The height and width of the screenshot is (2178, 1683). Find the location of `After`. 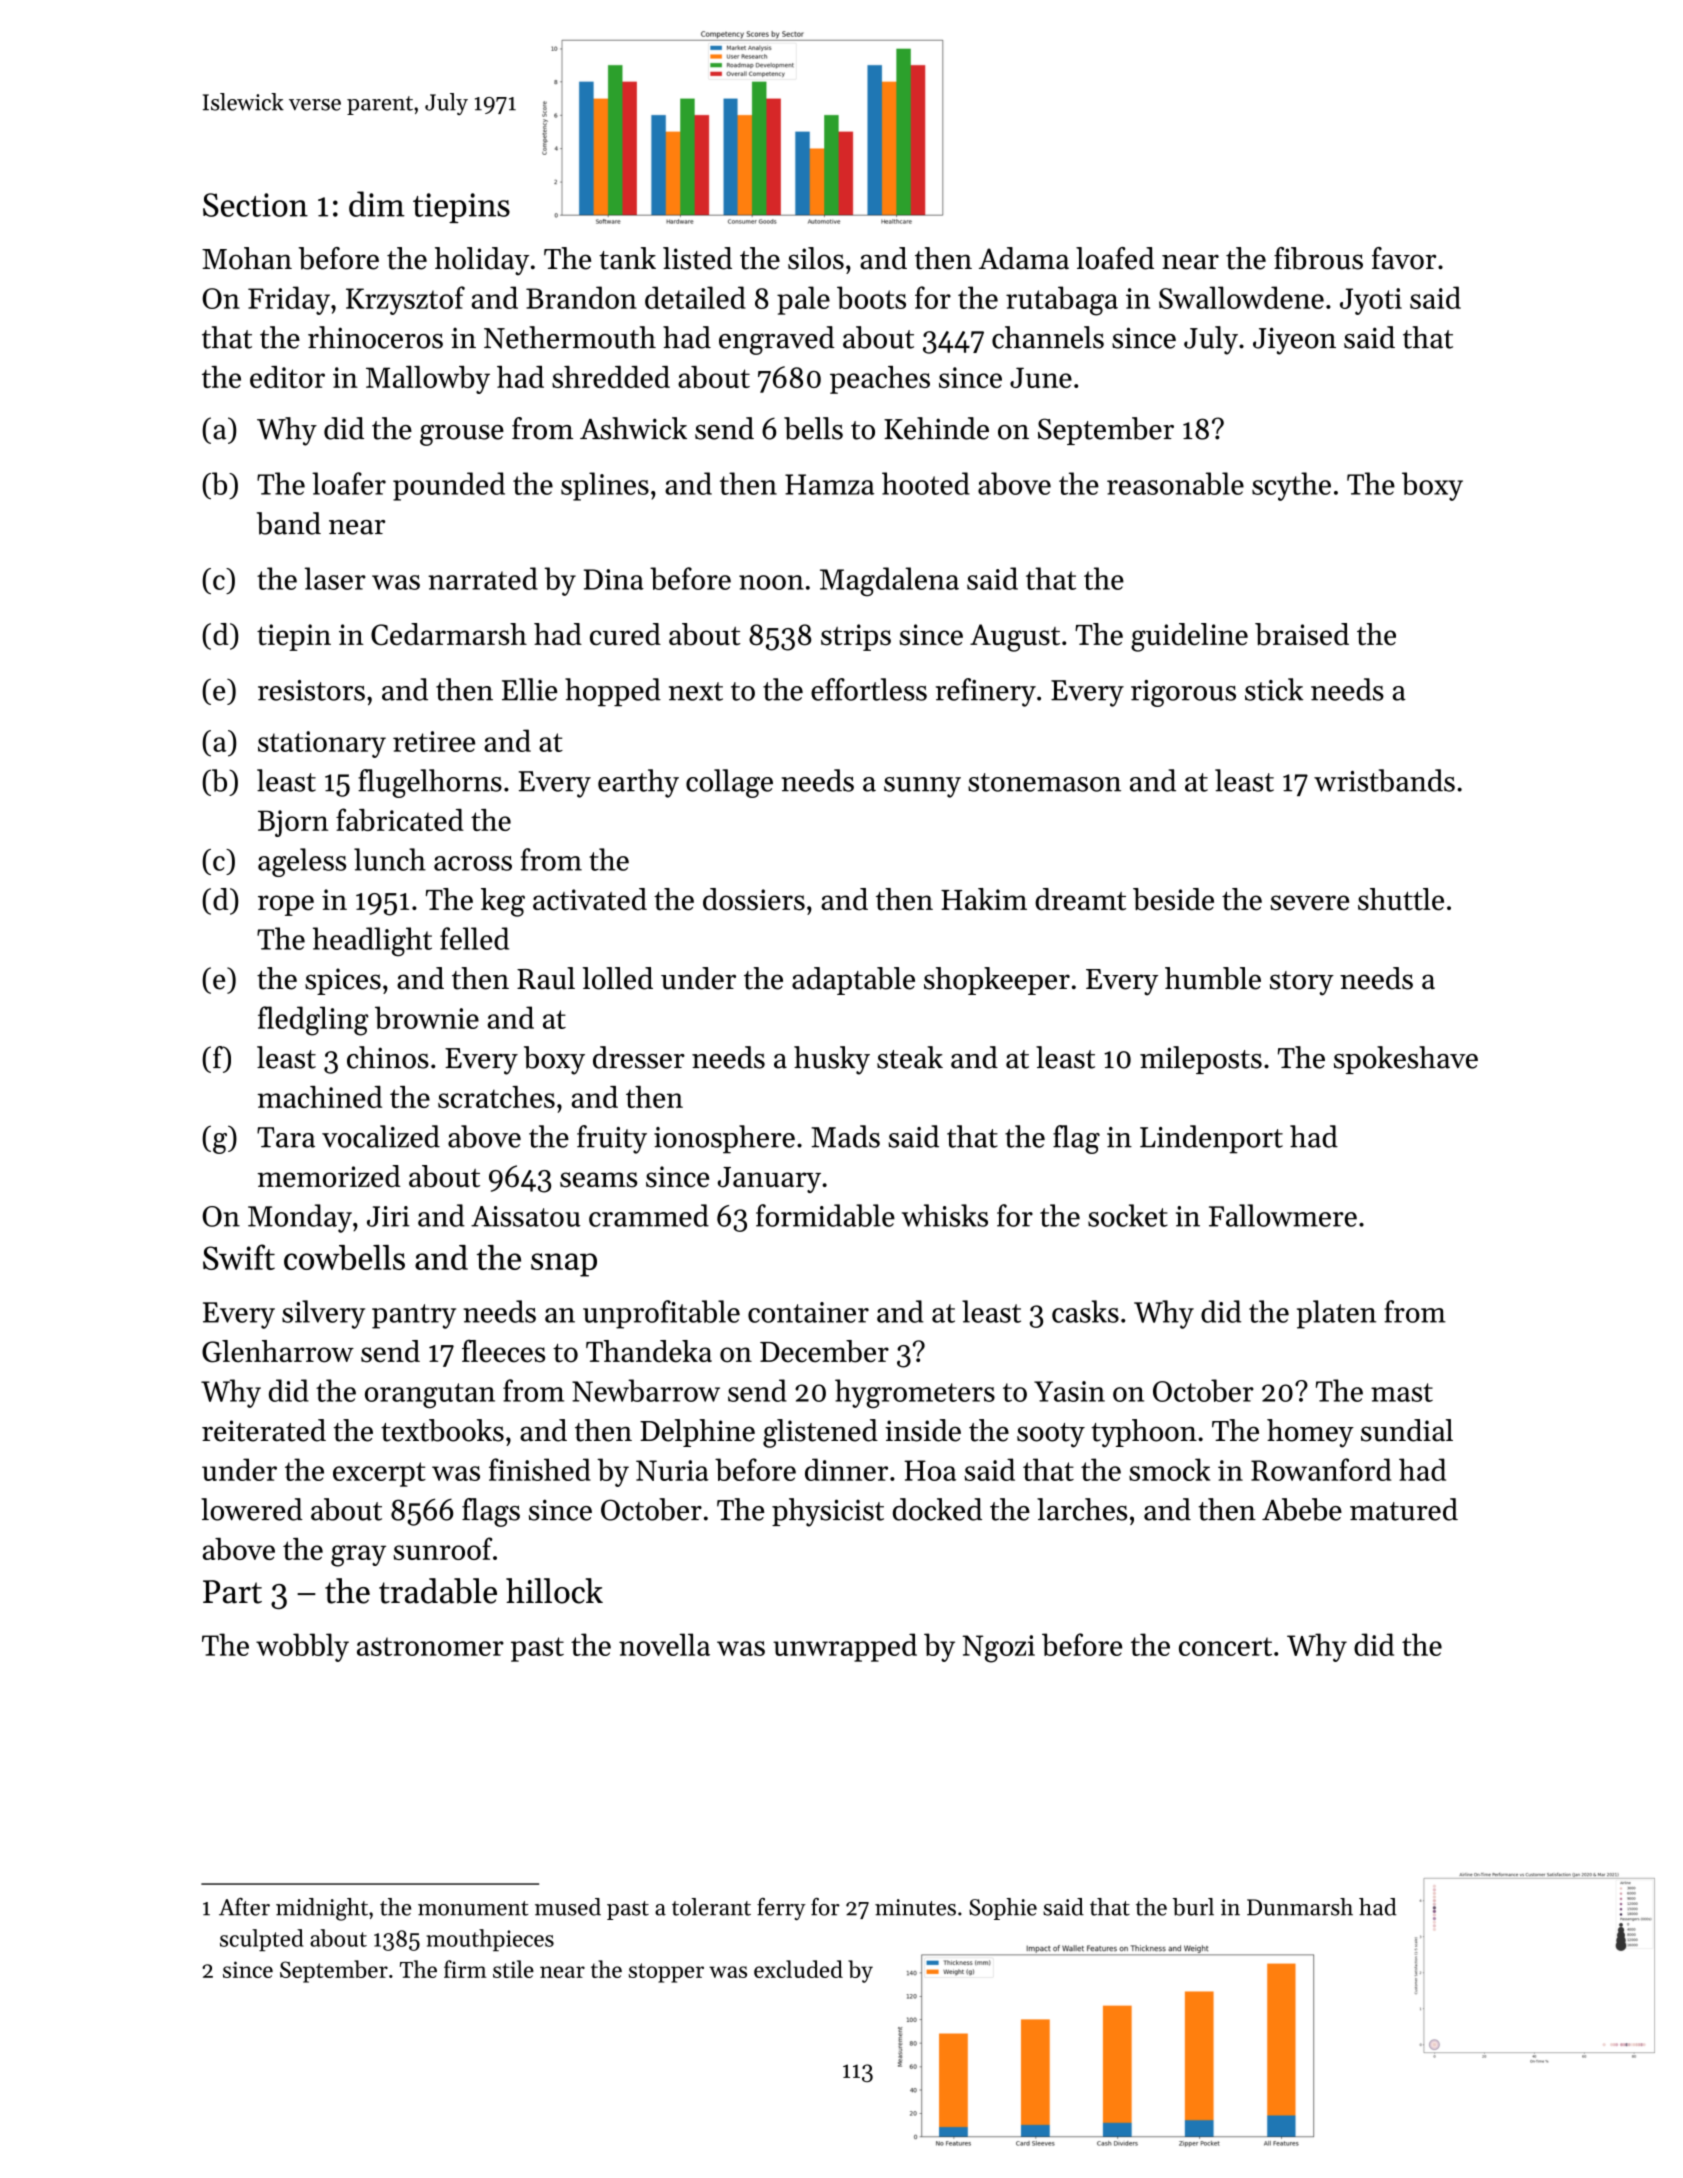

After is located at coordinates (244, 1907).
